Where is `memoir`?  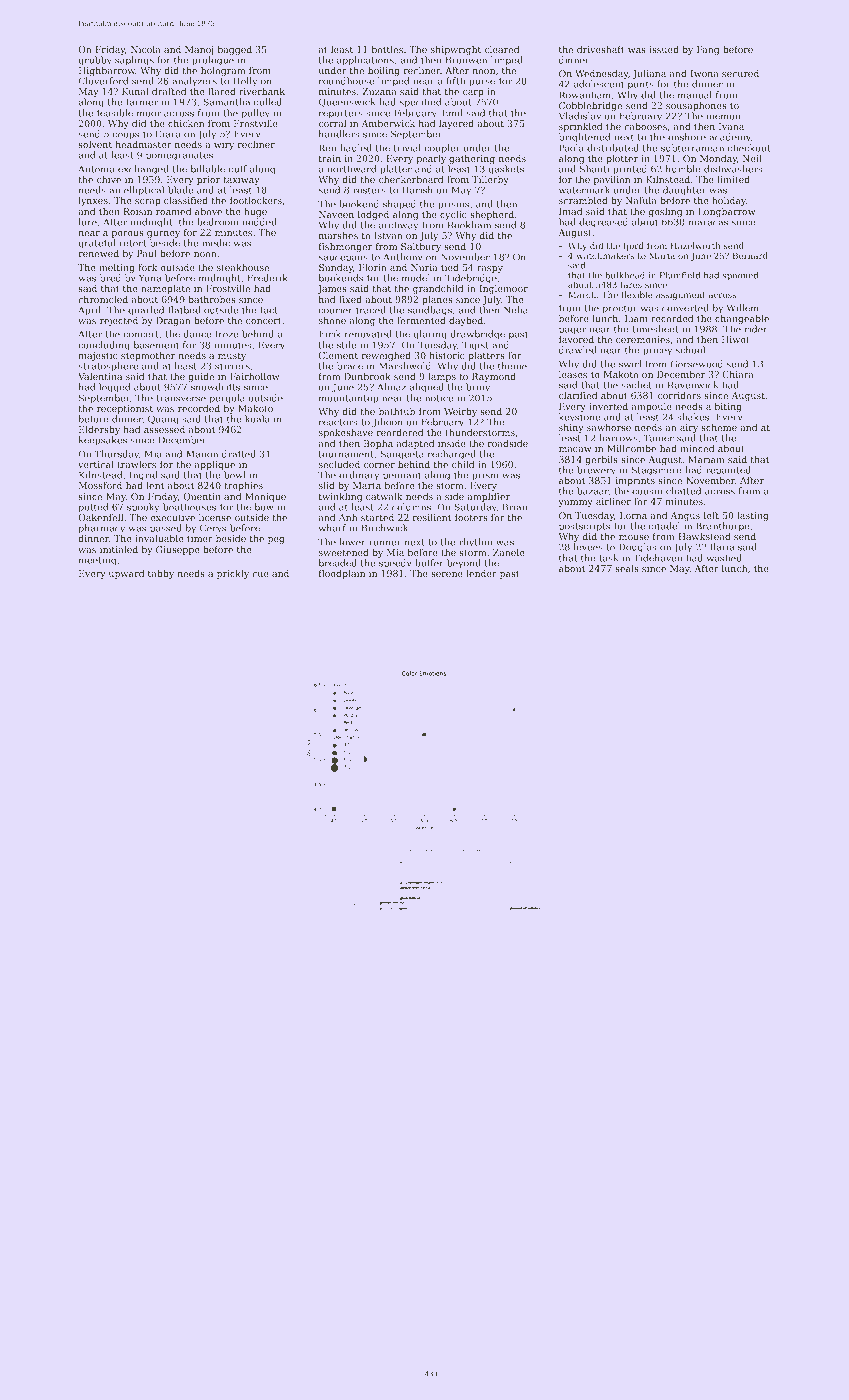
memoir is located at coordinates (724, 116).
